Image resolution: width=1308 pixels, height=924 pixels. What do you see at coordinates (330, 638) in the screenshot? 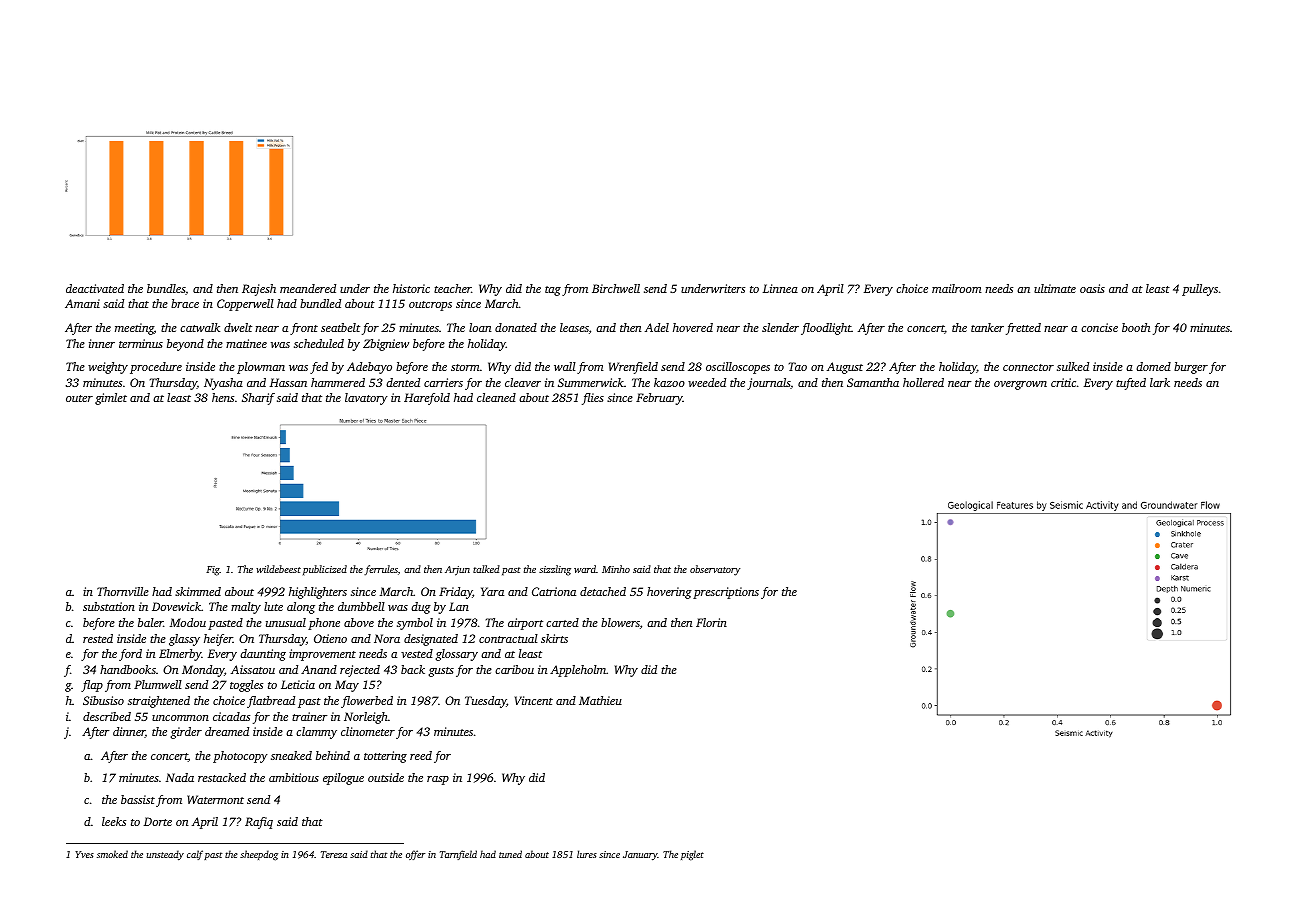
I see `Otieno` at bounding box center [330, 638].
